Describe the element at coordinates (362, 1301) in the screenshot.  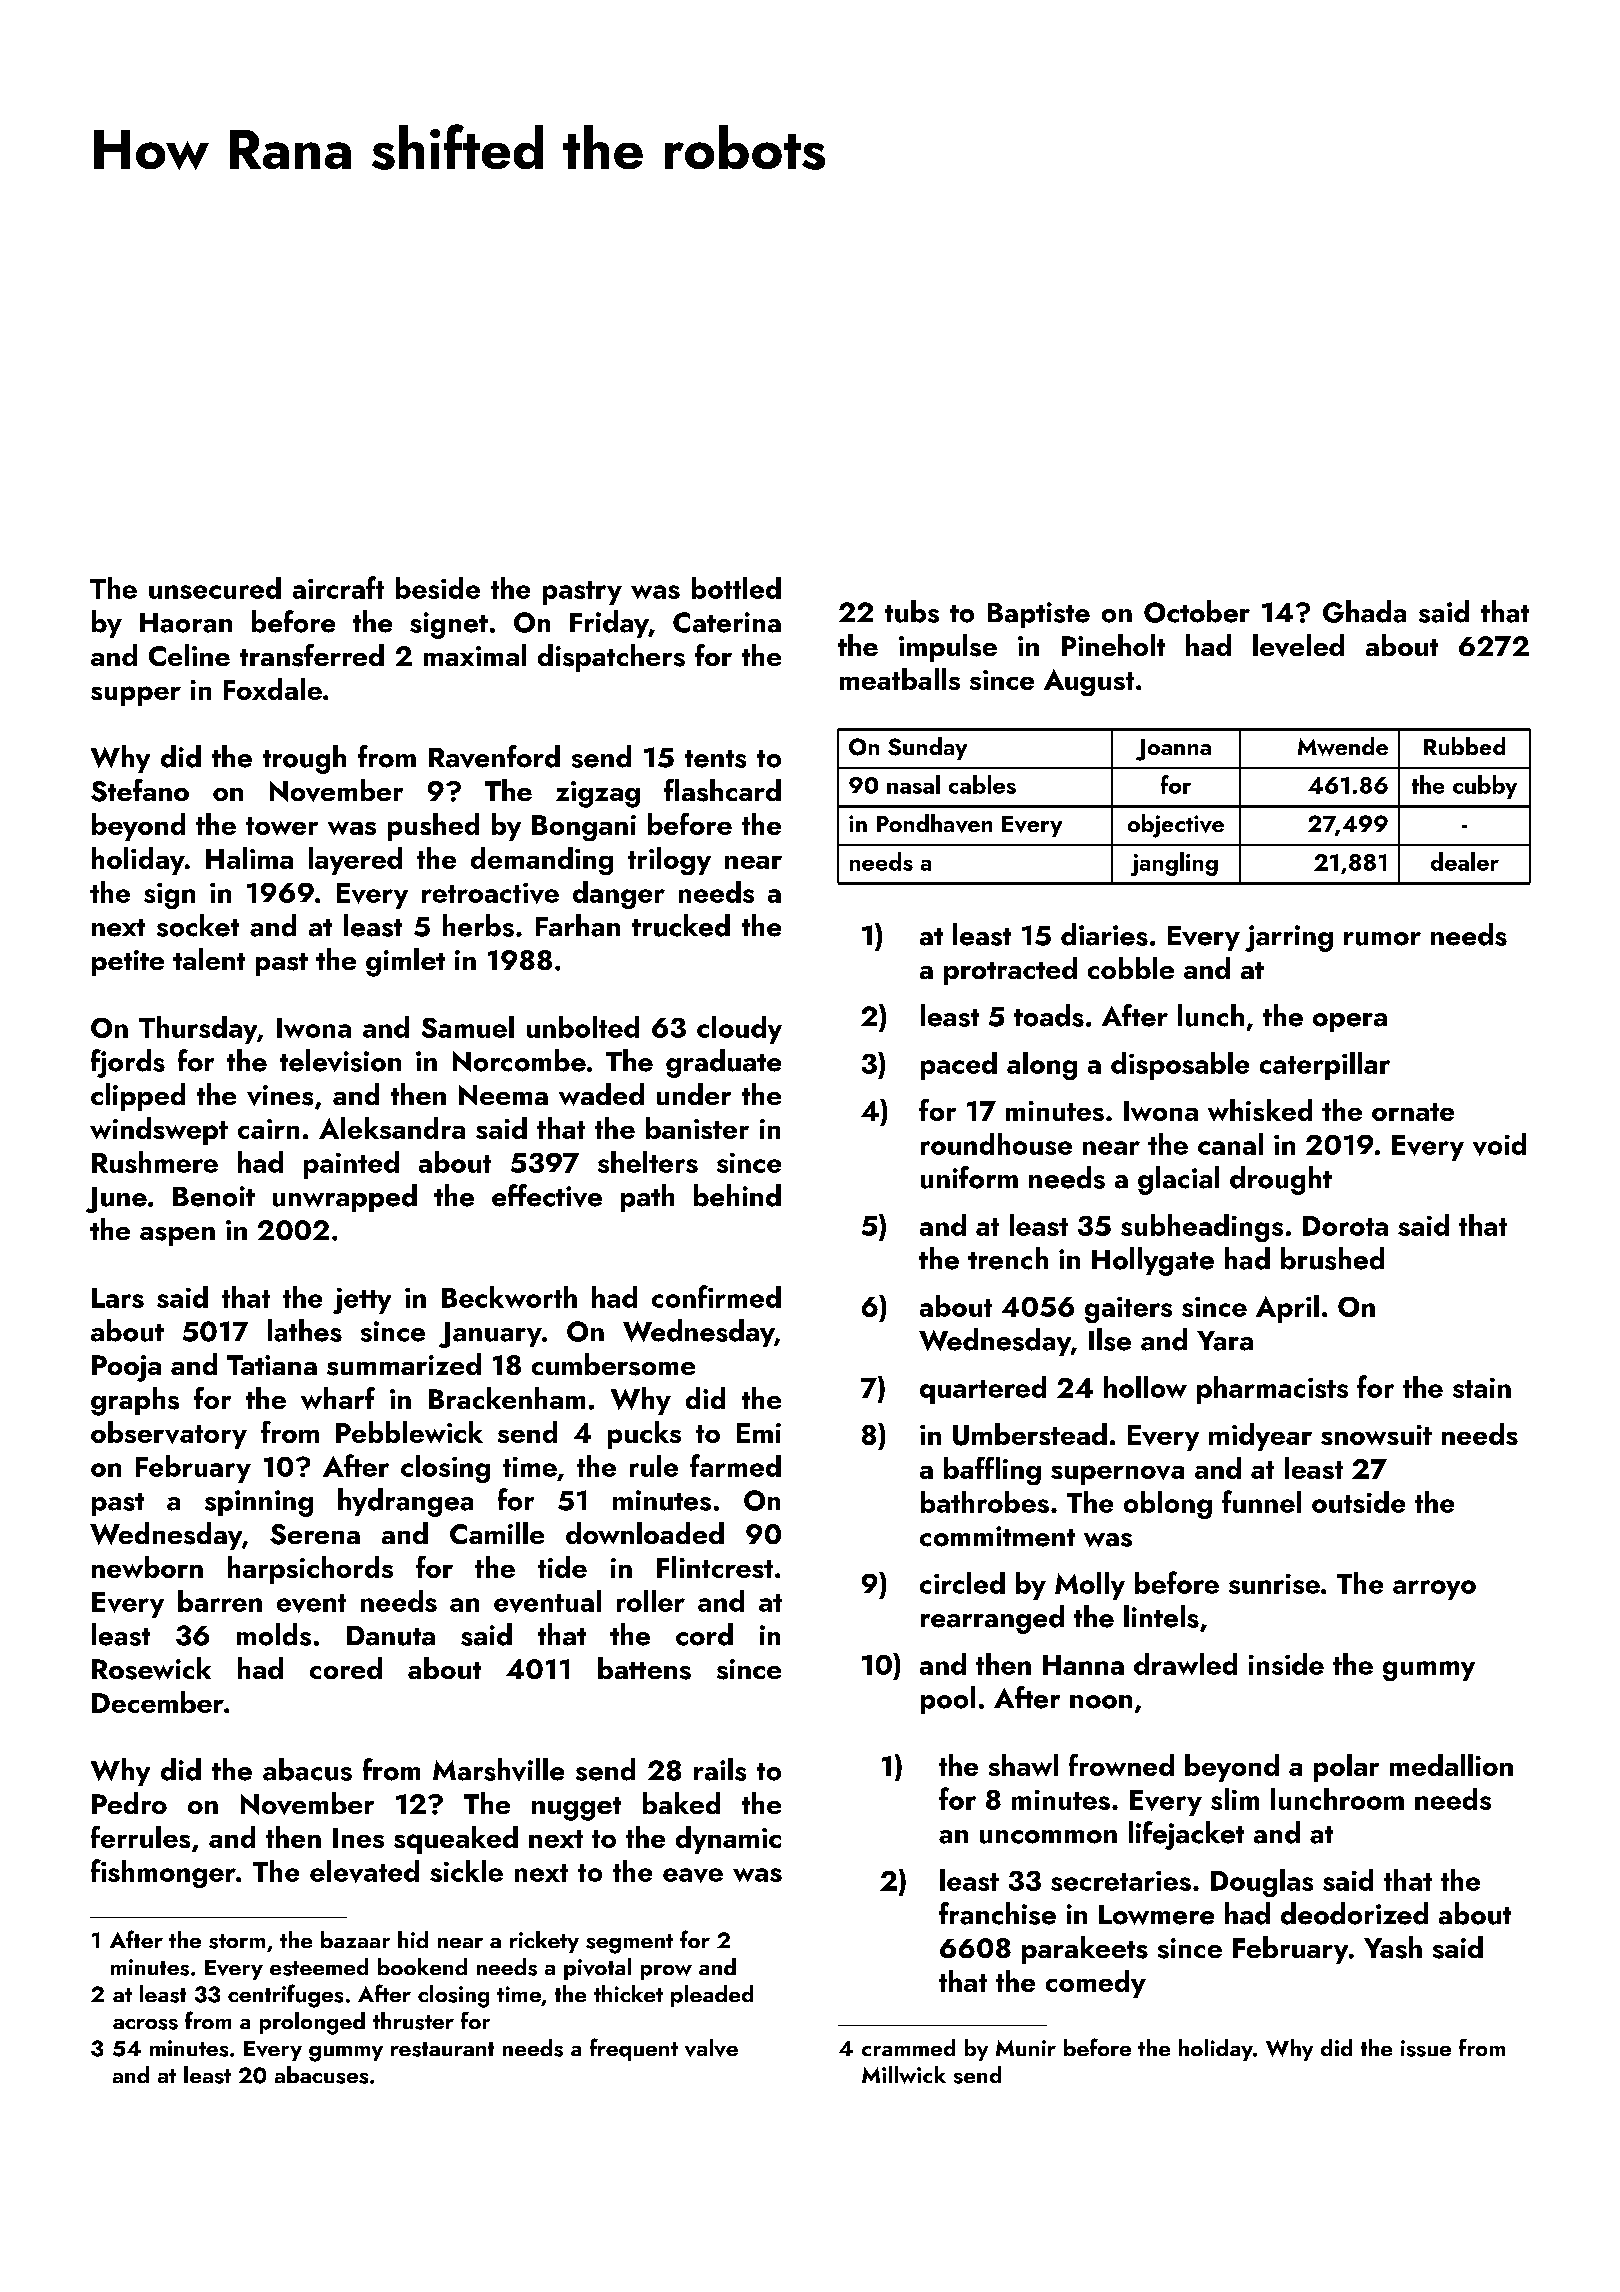
I see `jetty` at that location.
